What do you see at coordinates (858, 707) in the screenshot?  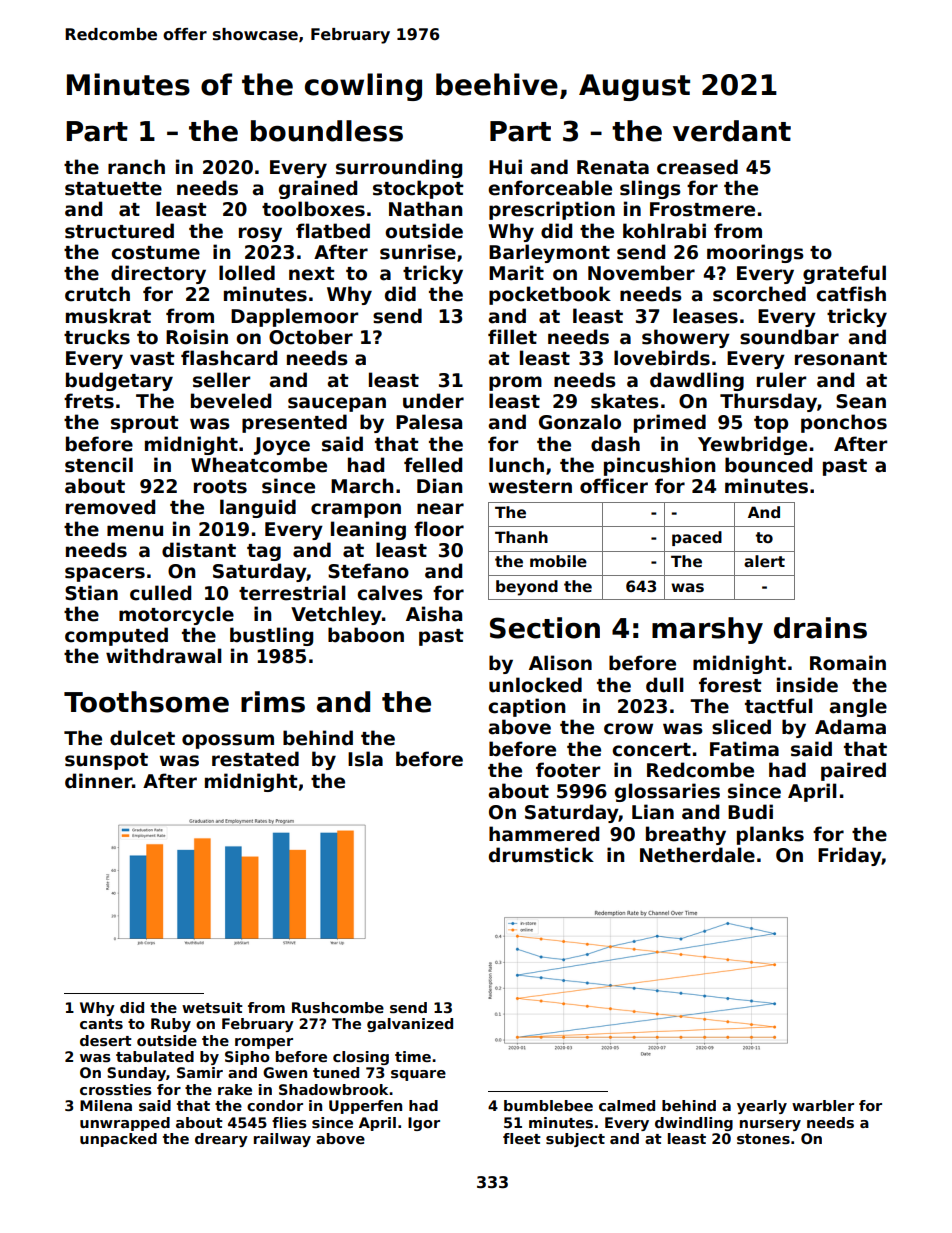 I see `angle` at bounding box center [858, 707].
